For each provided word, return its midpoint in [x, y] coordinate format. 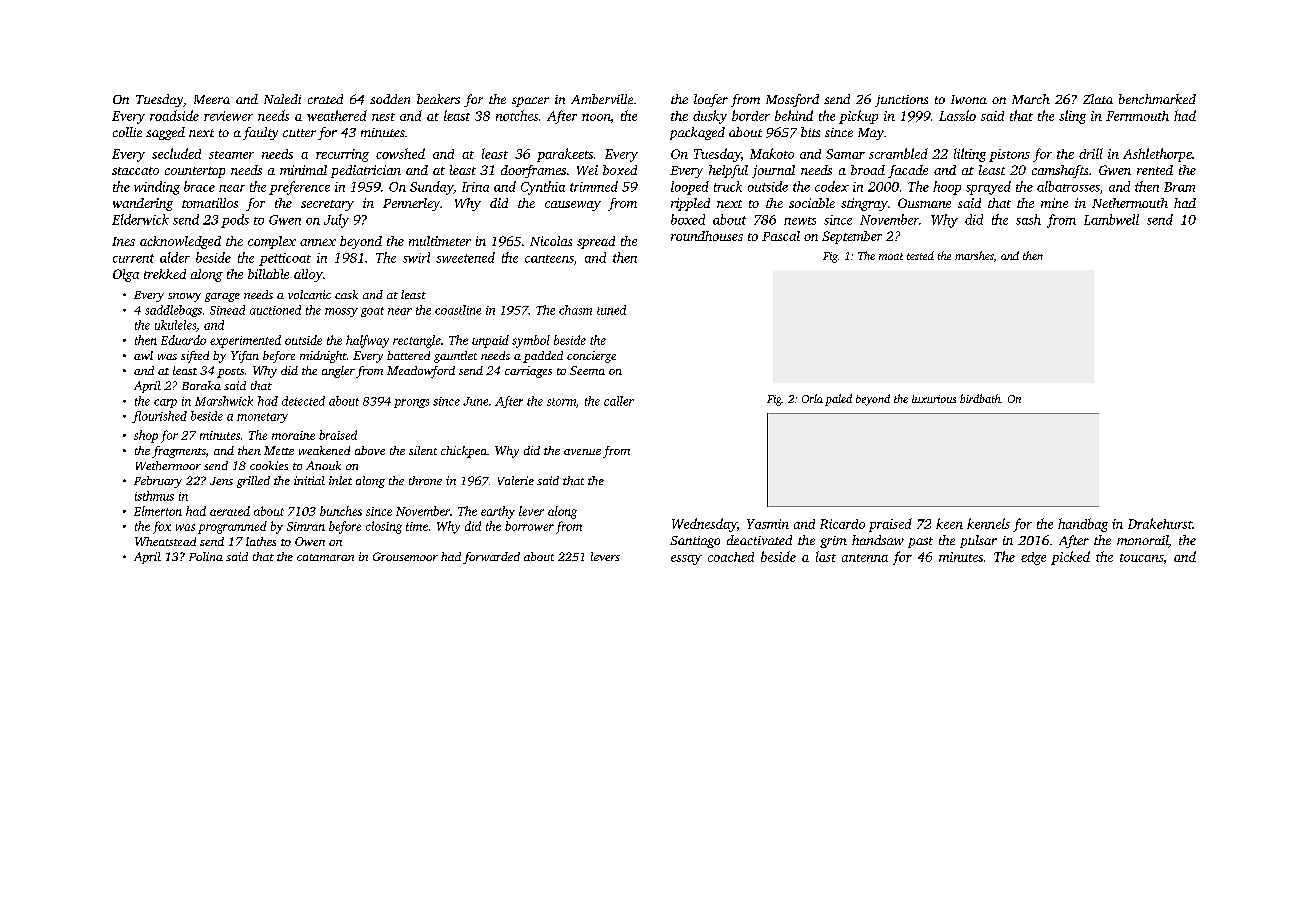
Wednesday [704, 525]
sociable [812, 203]
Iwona [969, 99]
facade [908, 171]
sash [1028, 219]
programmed [232, 527]
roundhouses [707, 236]
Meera [212, 99]
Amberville [602, 99]
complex [272, 242]
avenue [582, 452]
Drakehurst [1160, 523]
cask [346, 294]
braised [338, 435]
